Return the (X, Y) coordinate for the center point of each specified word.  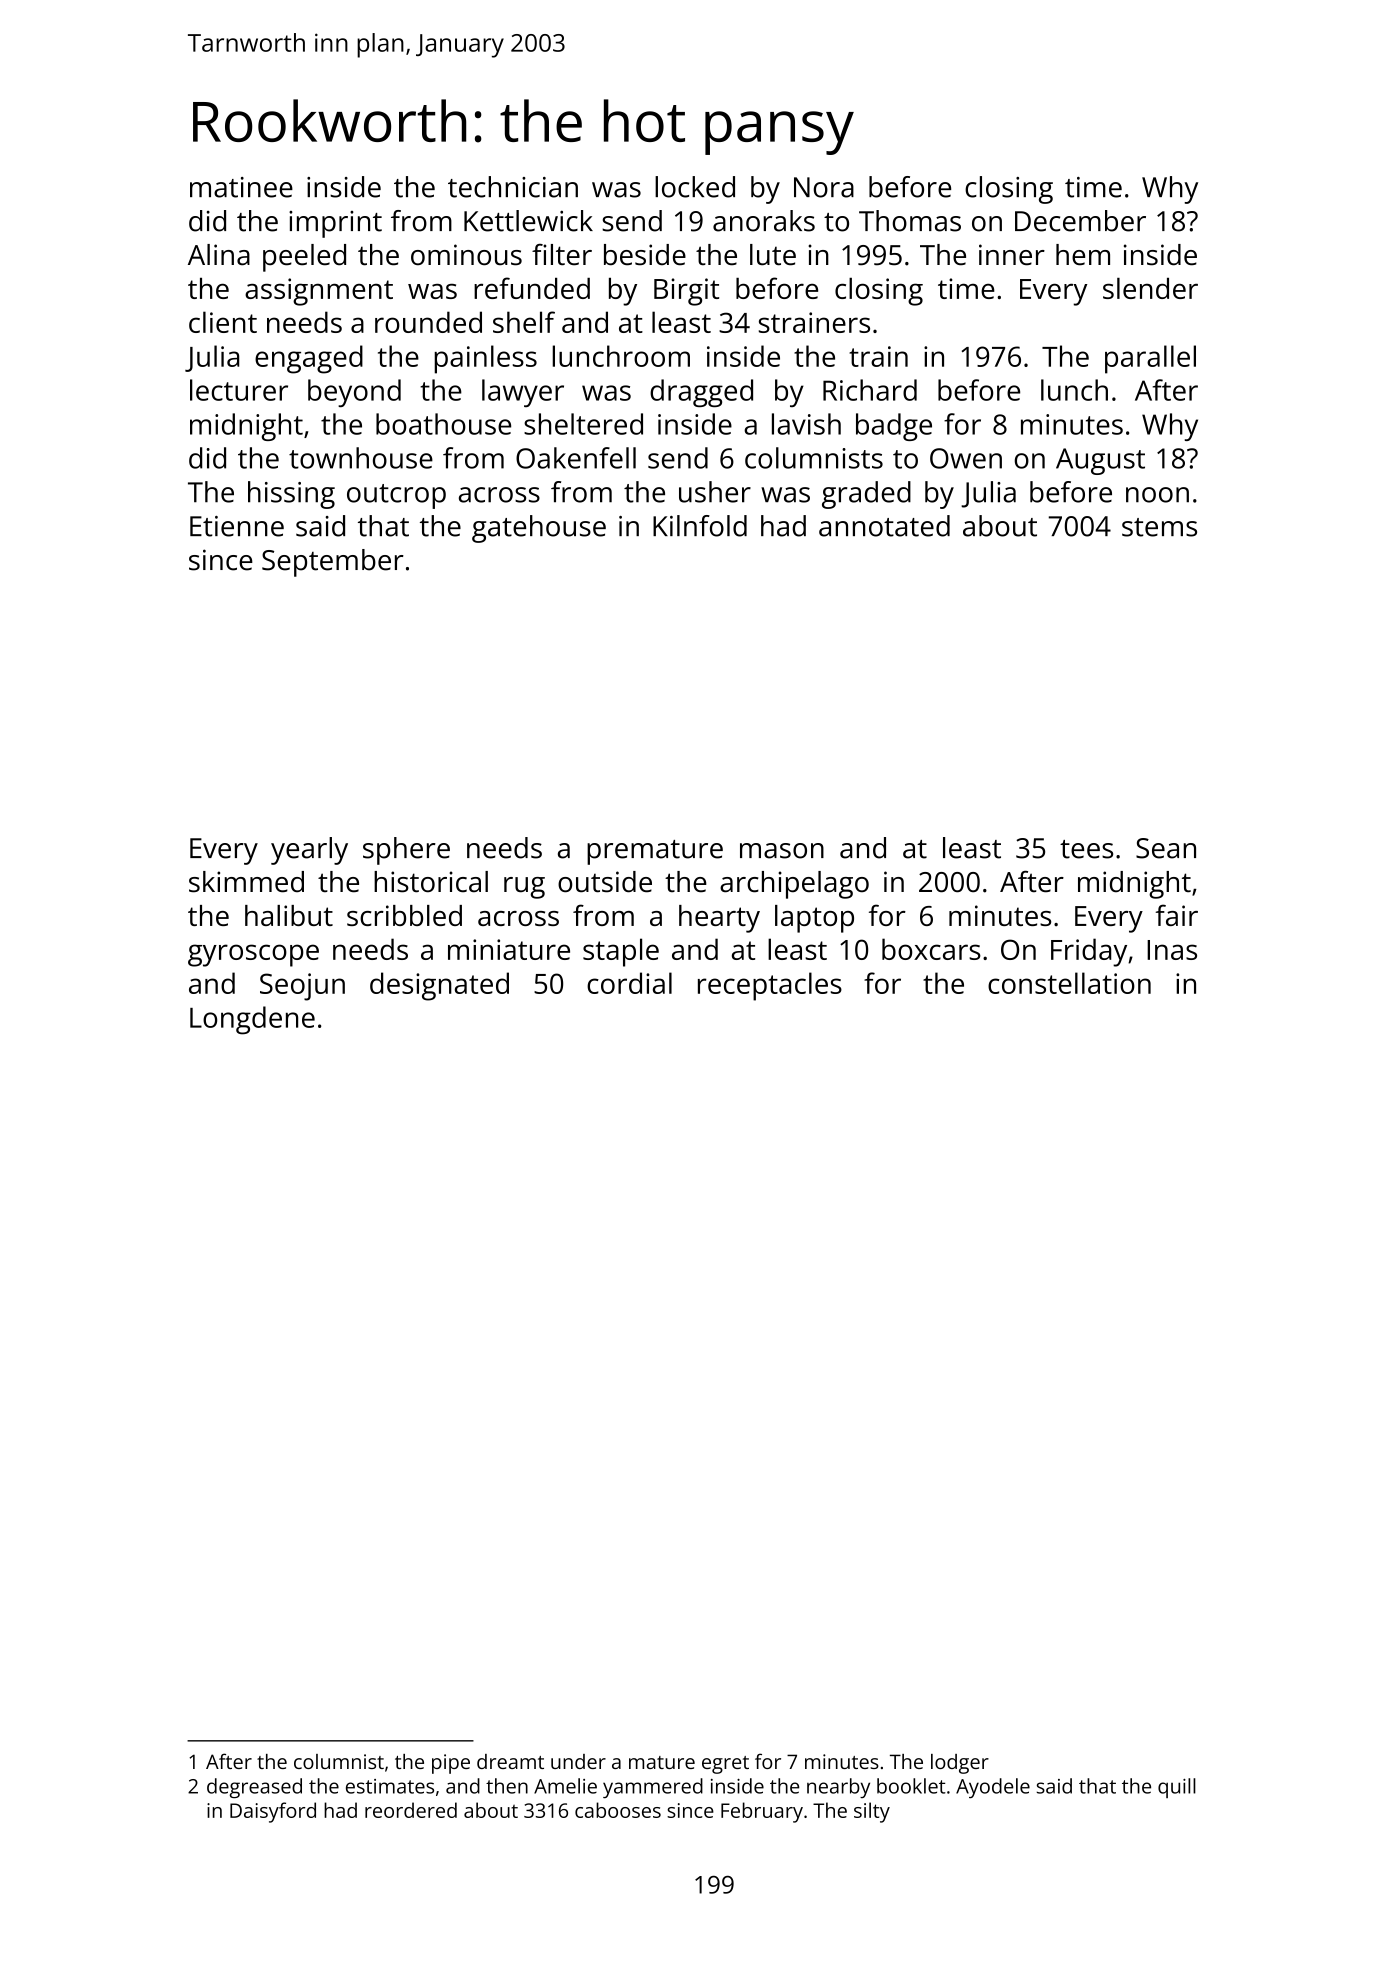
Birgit (686, 292)
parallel (1150, 359)
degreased (254, 1788)
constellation (1069, 983)
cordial (629, 983)
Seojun (302, 987)
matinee (241, 187)
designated (439, 986)
